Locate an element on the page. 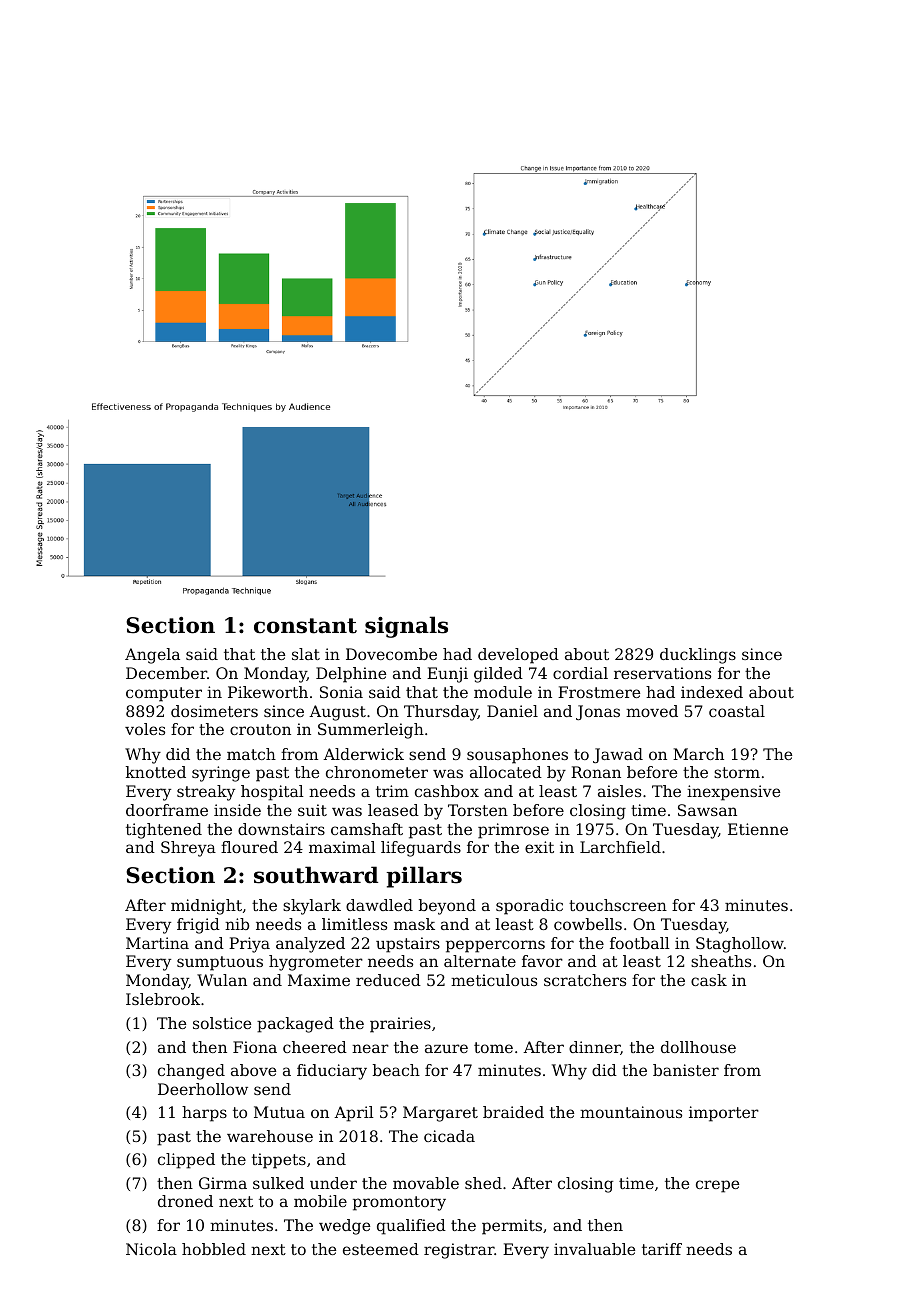 This image has width=924, height=1314. ducklings is located at coordinates (698, 656).
